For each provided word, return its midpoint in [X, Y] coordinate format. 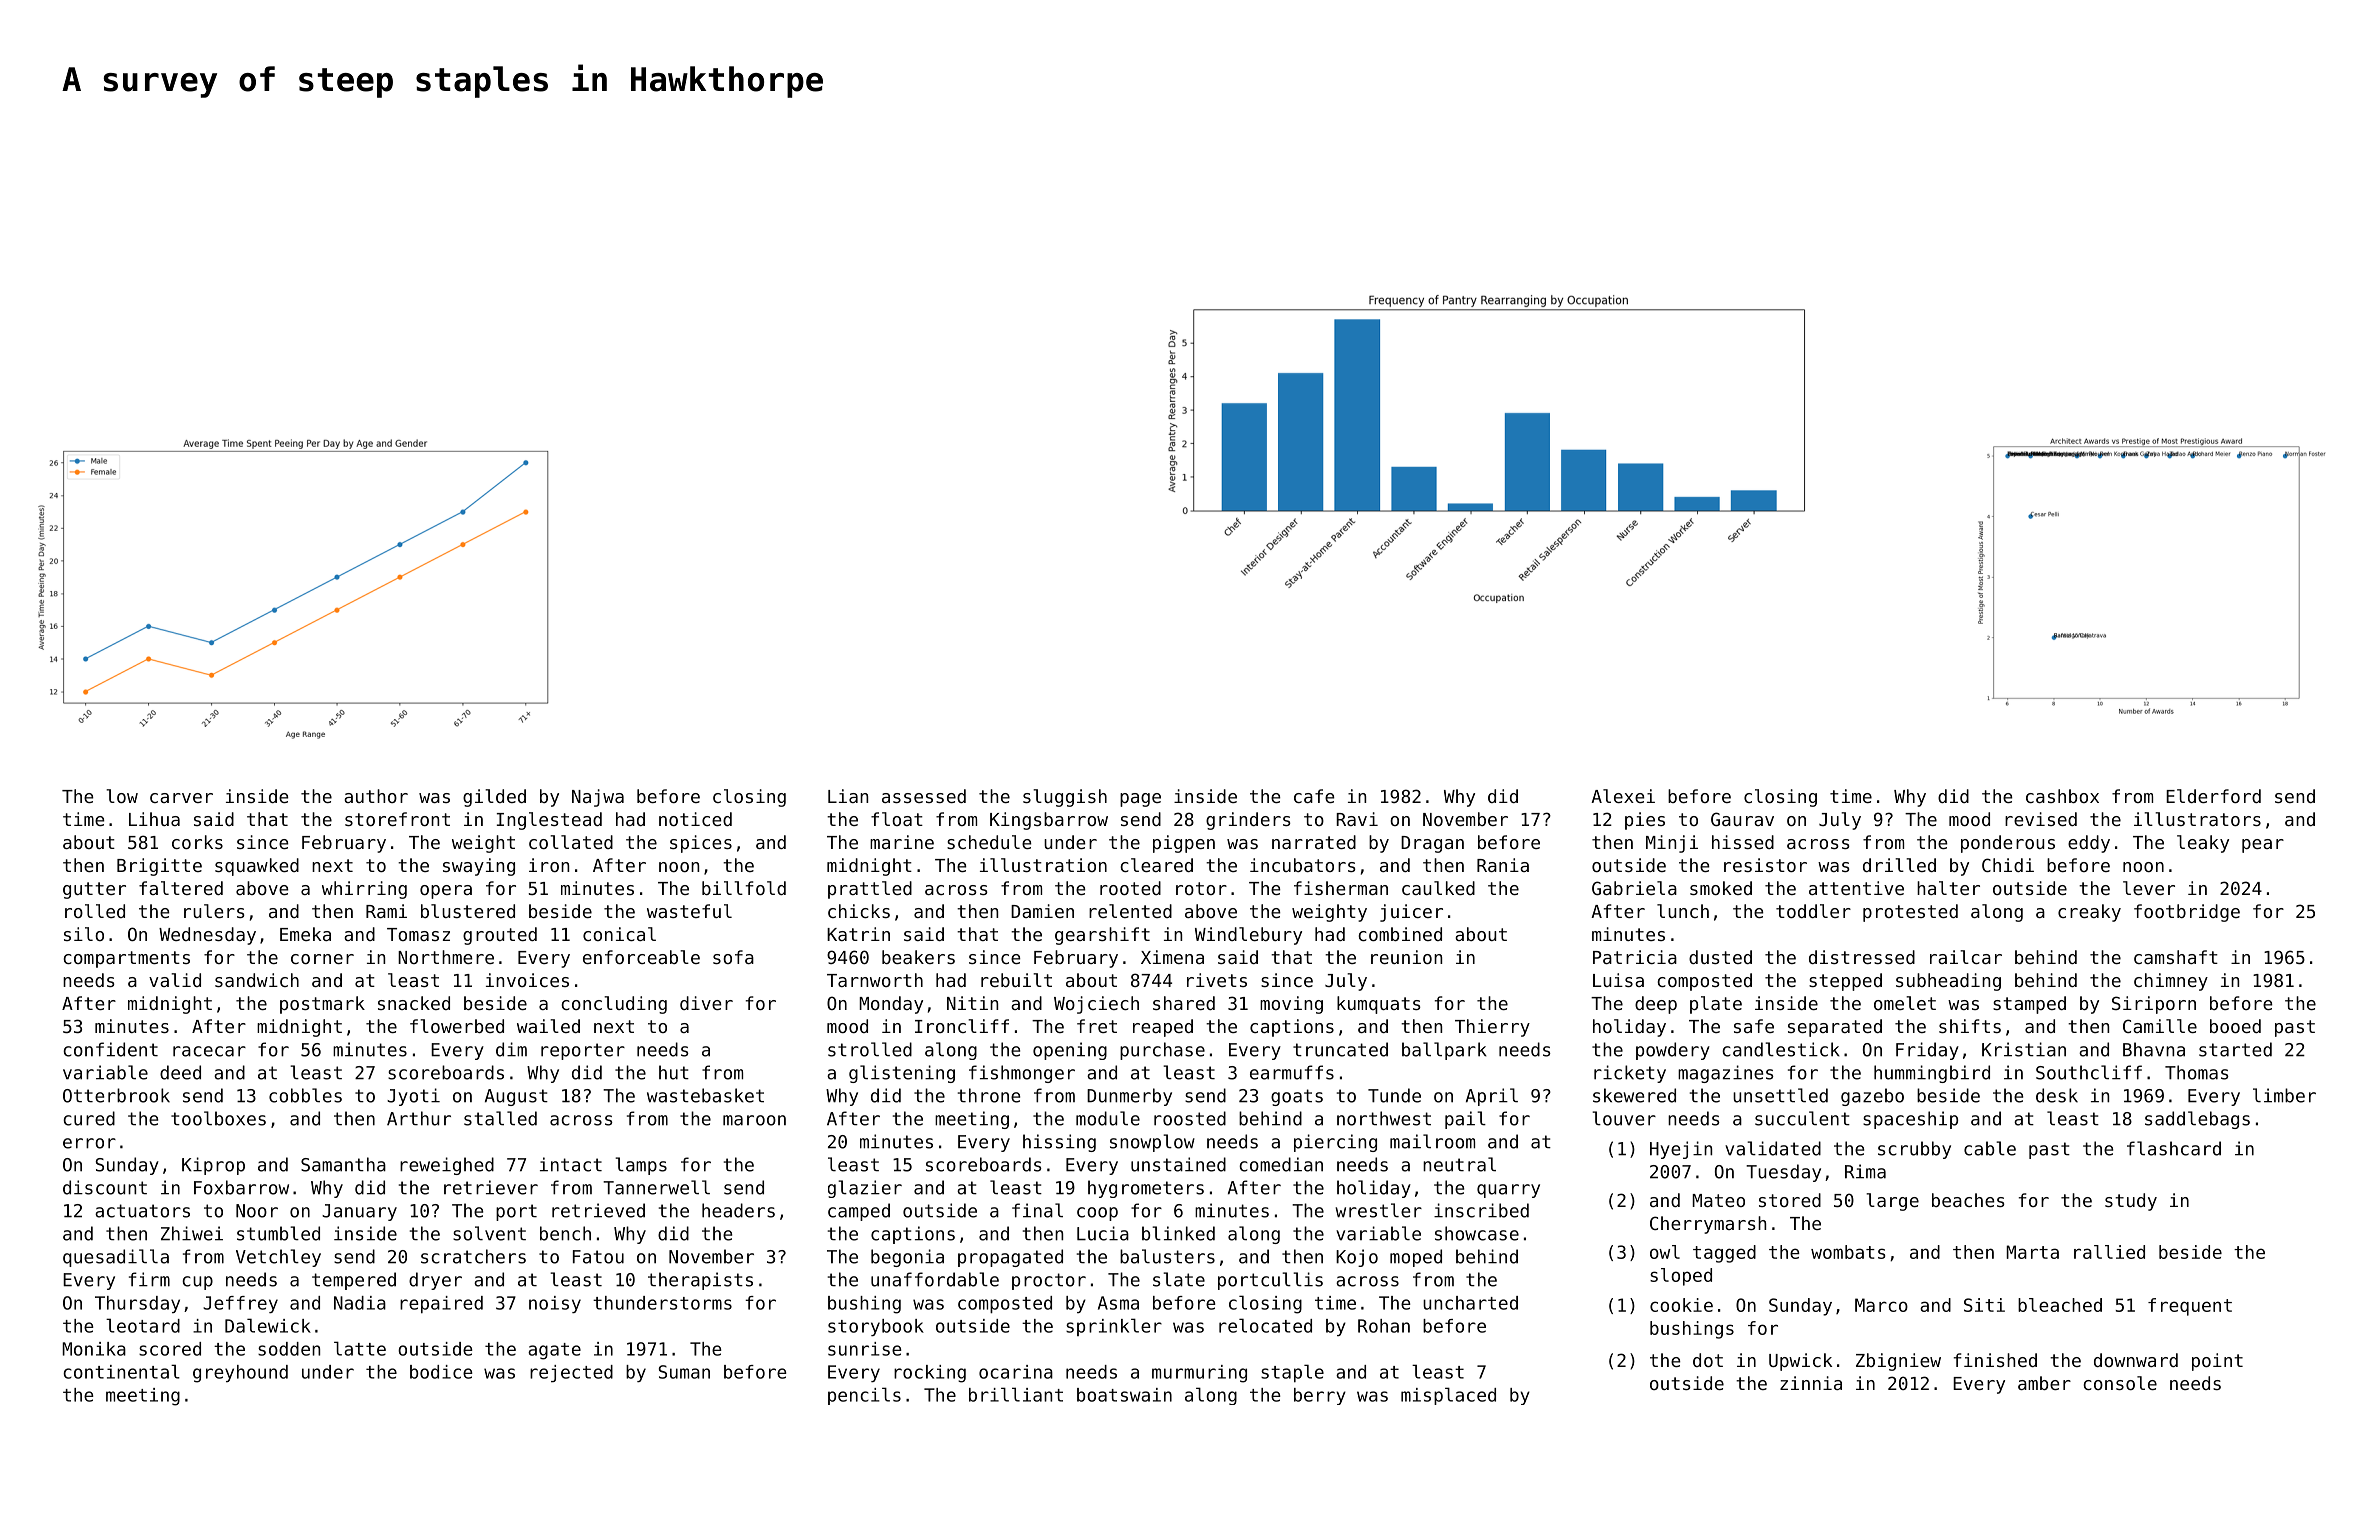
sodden [289, 1349]
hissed [1743, 842]
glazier [865, 1189]
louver [1624, 1118]
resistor [1765, 865]
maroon [754, 1120]
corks [197, 842]
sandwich [257, 980]
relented [1130, 911]
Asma [1118, 1303]
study [2131, 1202]
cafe [1314, 796]
